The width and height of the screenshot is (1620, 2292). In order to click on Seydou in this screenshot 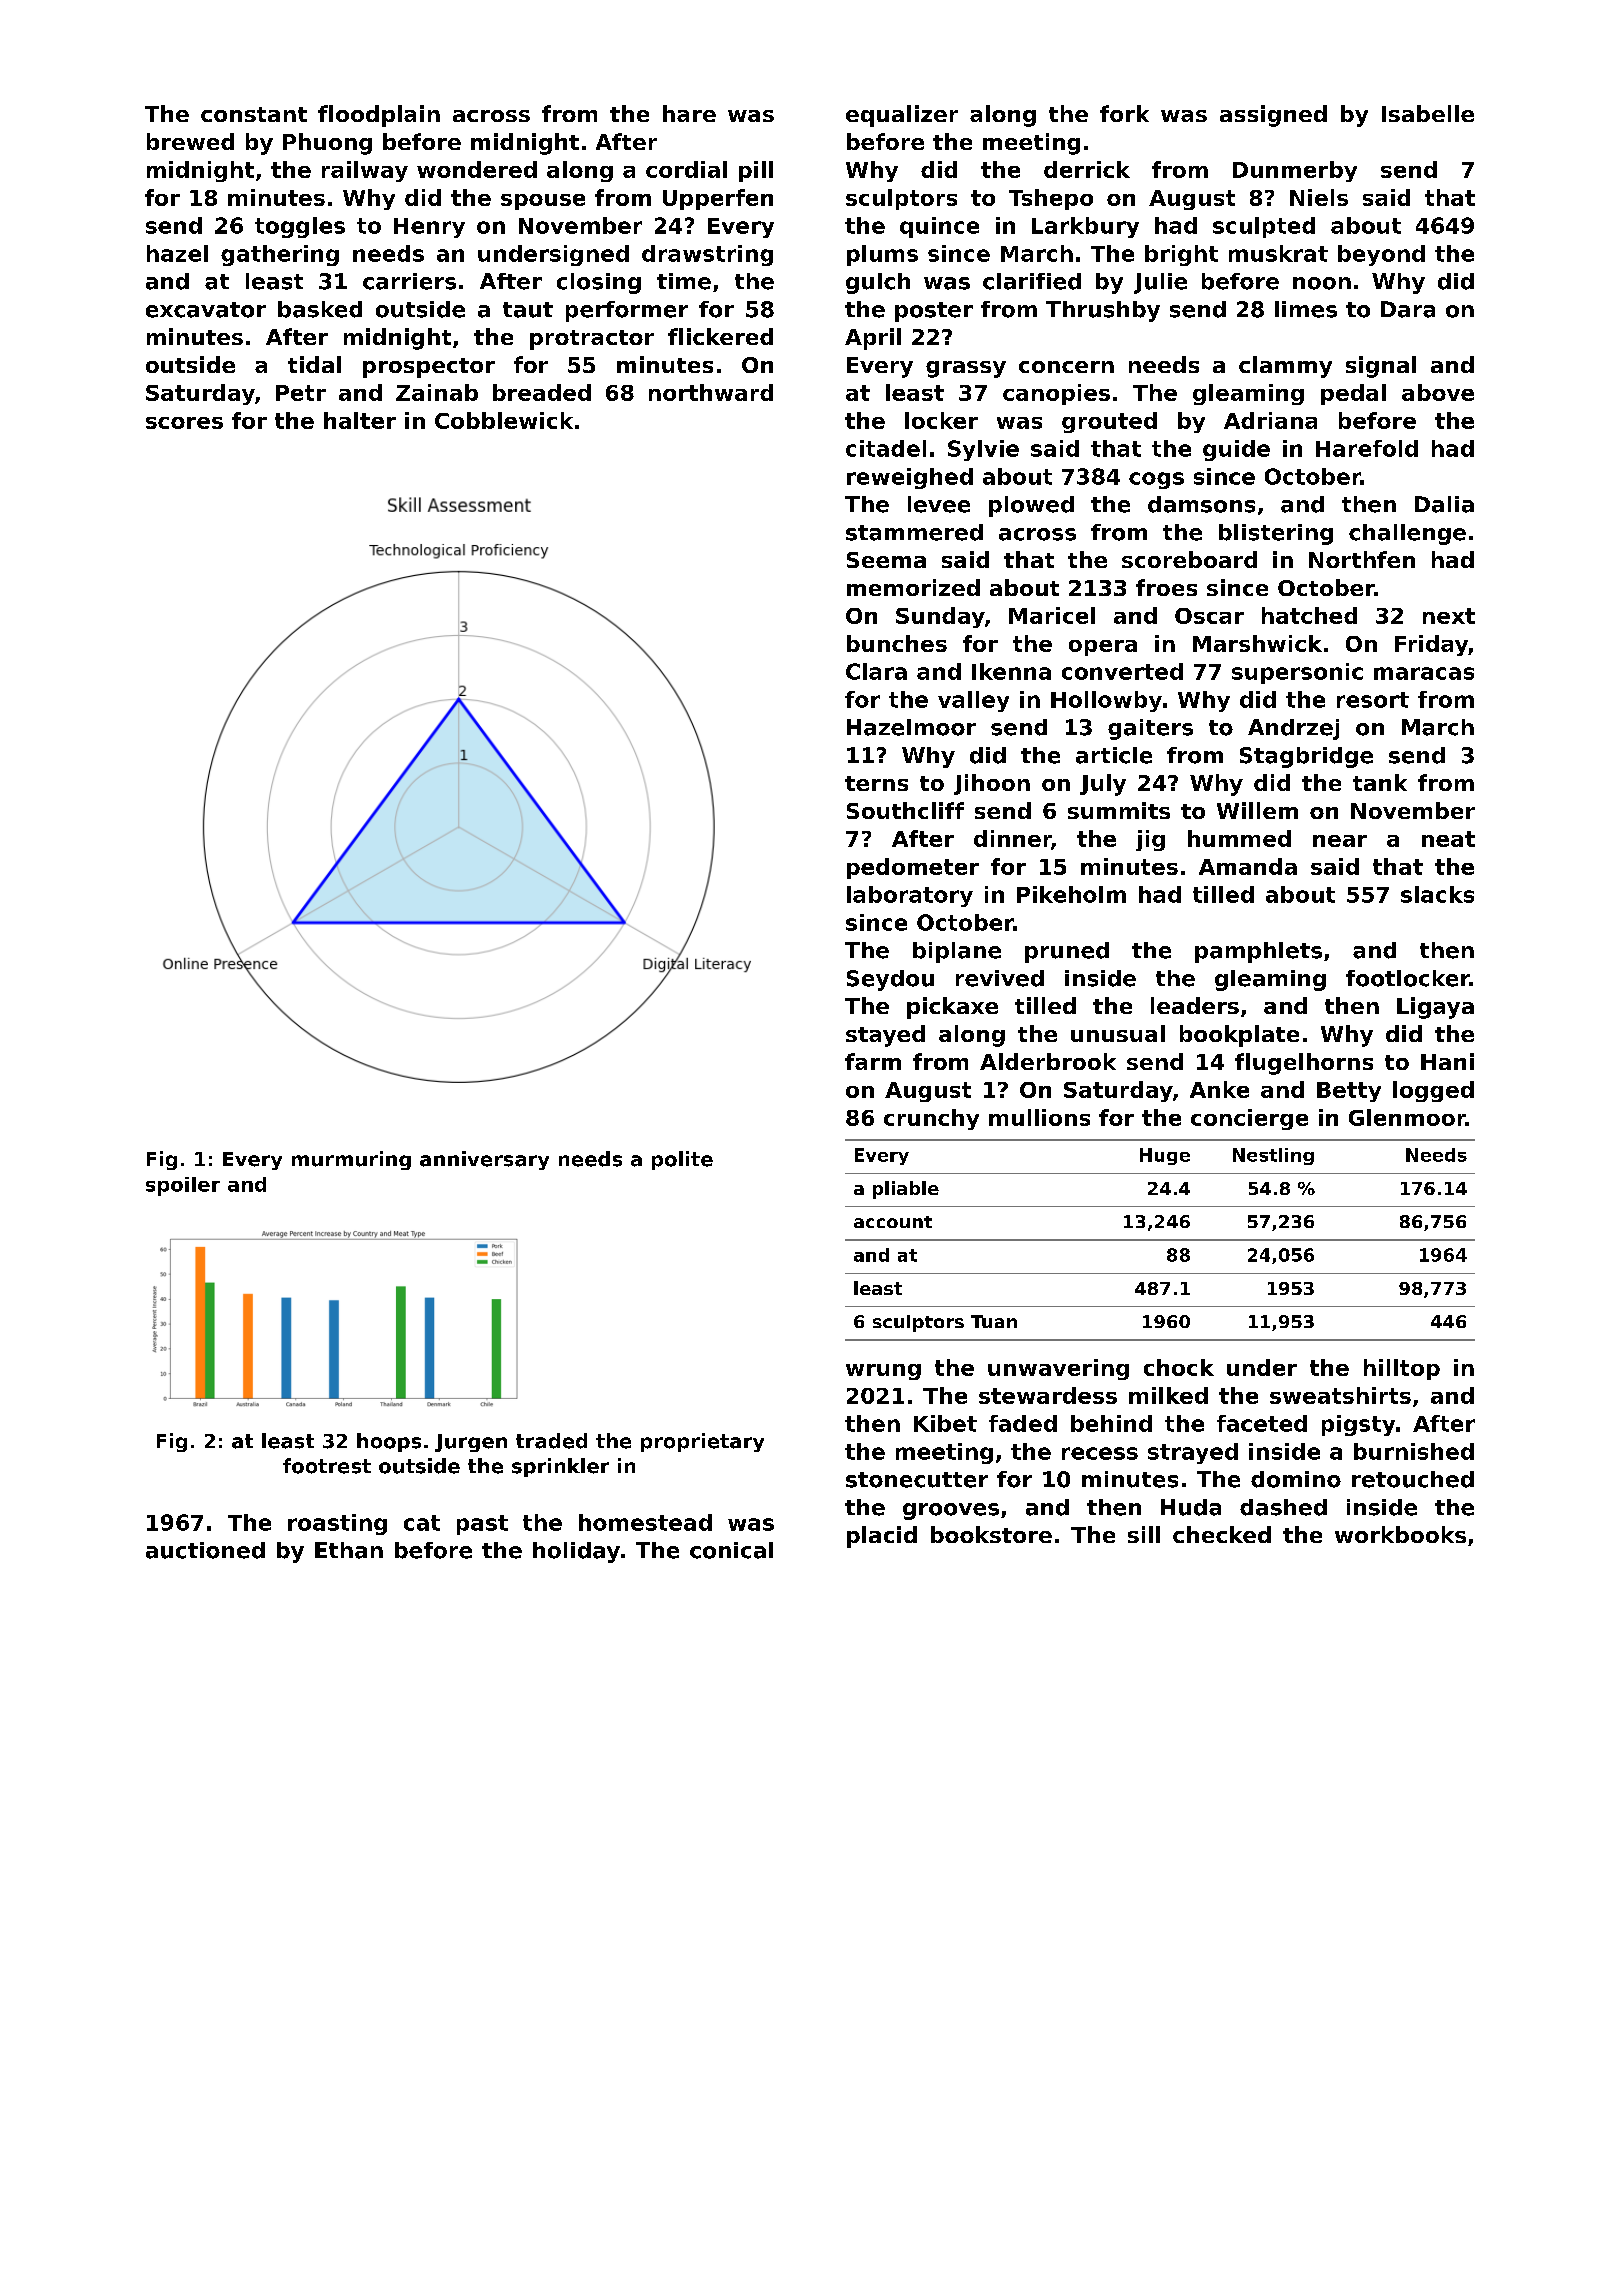, I will do `click(890, 980)`.
